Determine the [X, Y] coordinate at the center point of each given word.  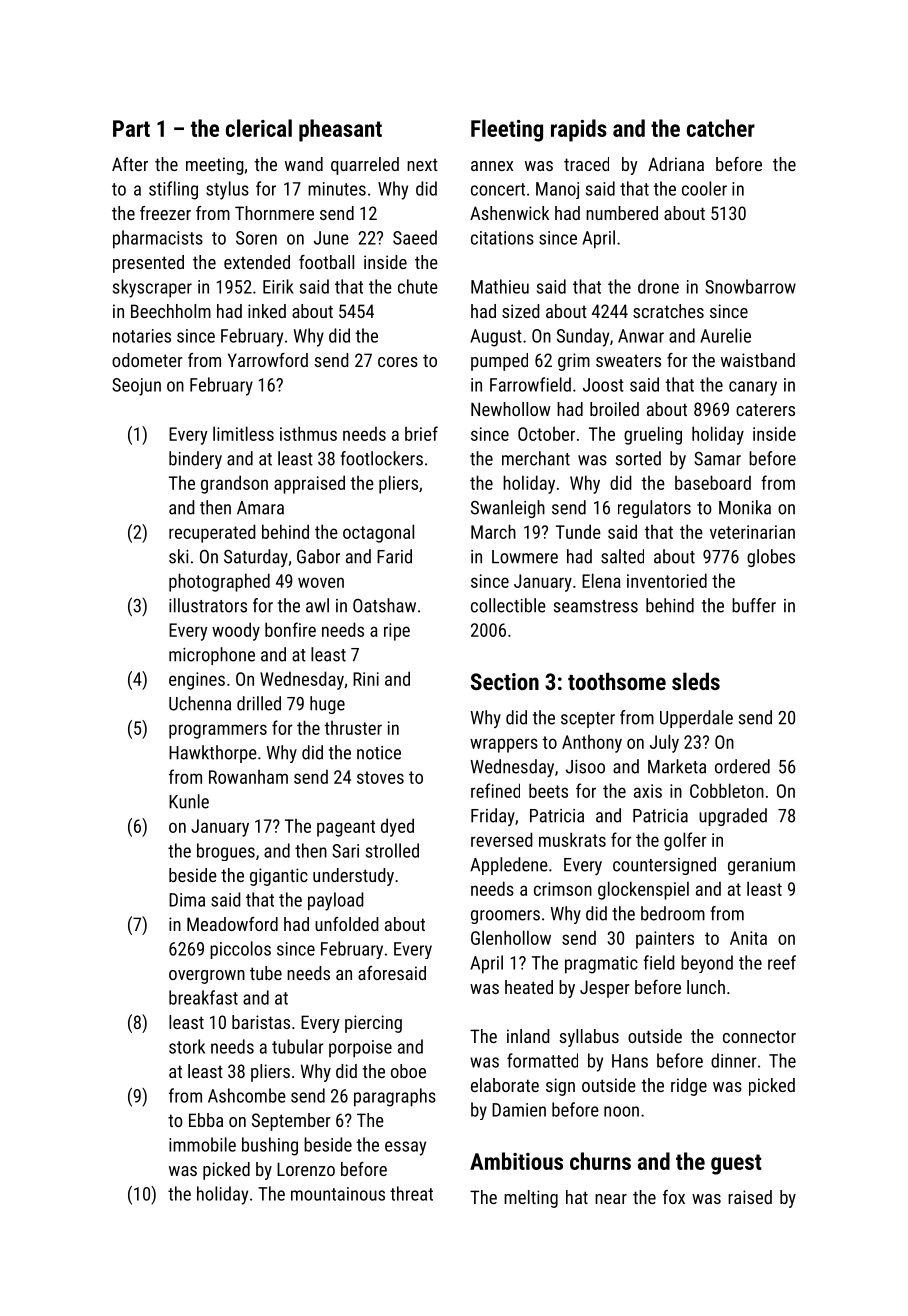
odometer [147, 360]
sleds [696, 681]
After [130, 164]
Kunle [189, 801]
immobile [202, 1144]
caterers [765, 409]
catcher [721, 128]
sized [521, 311]
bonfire [290, 629]
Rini [366, 679]
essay [405, 1148]
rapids [579, 130]
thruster [353, 728]
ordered [742, 766]
